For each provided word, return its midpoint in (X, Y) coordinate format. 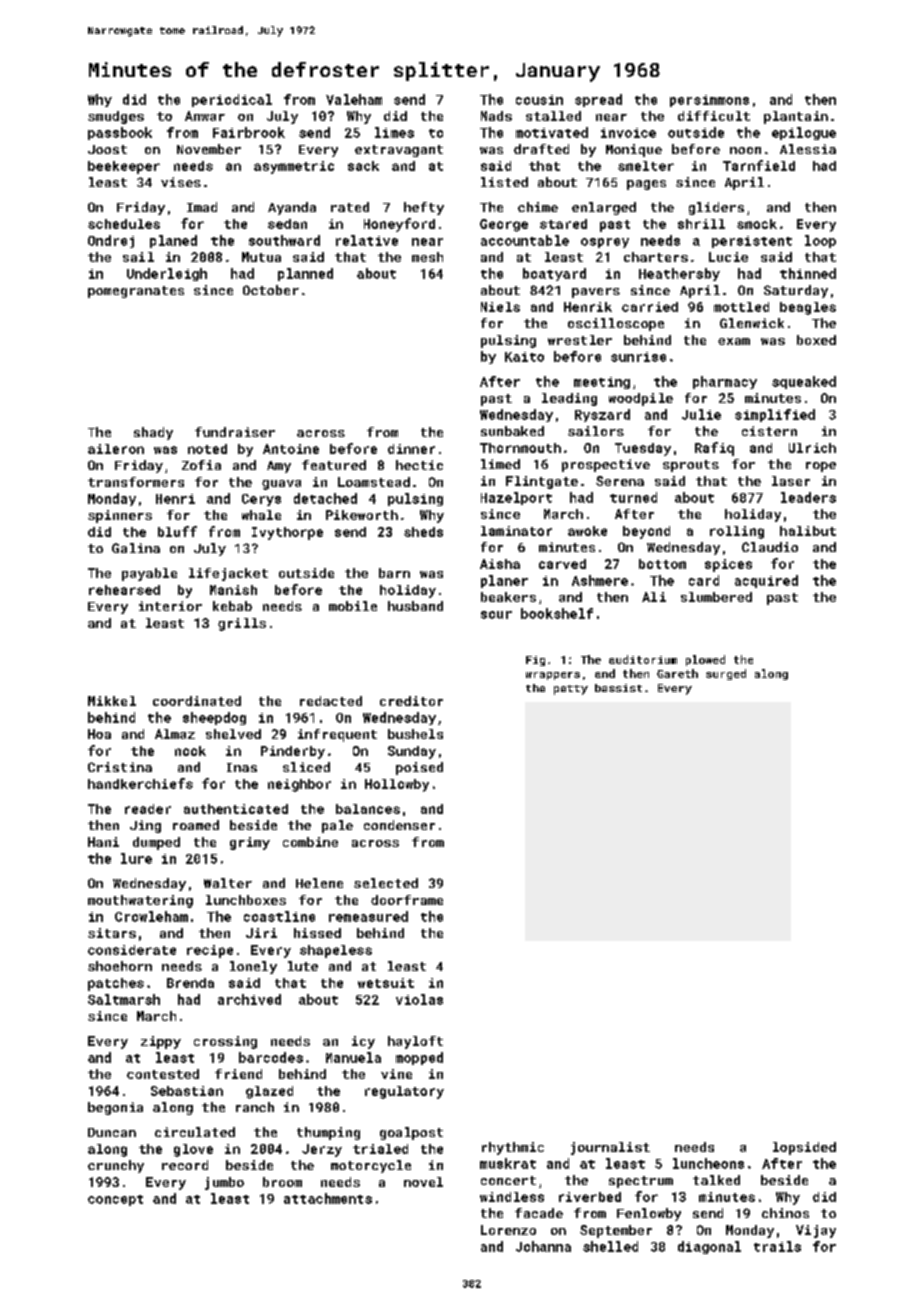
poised (419, 768)
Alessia (808, 149)
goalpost (411, 1133)
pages (646, 185)
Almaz (175, 734)
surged (726, 674)
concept (115, 1200)
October (271, 290)
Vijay (816, 1231)
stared (563, 224)
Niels (500, 307)
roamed (196, 825)
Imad (202, 207)
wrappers (553, 676)
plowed (705, 660)
